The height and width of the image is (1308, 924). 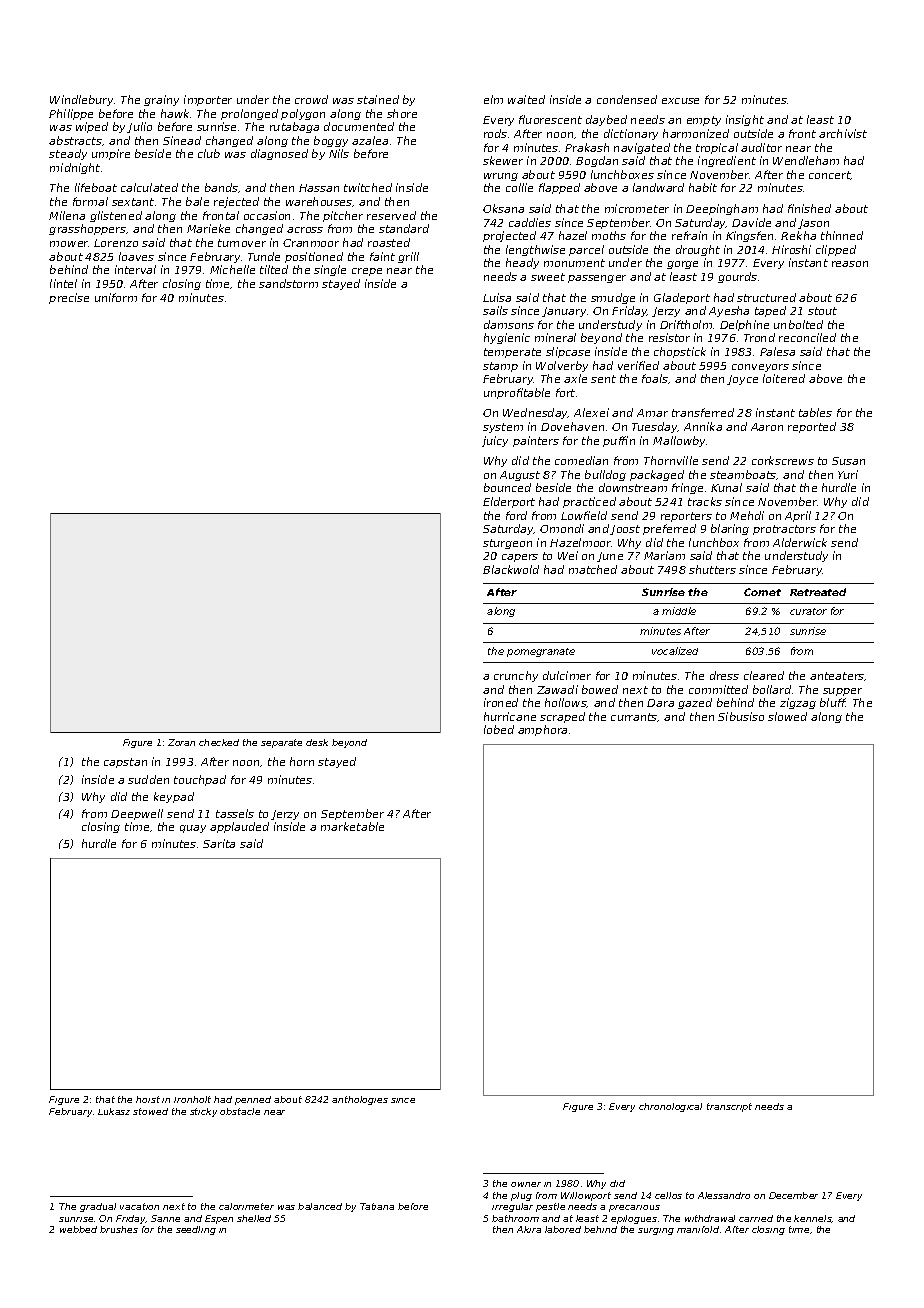 I want to click on steady, so click(x=68, y=154).
